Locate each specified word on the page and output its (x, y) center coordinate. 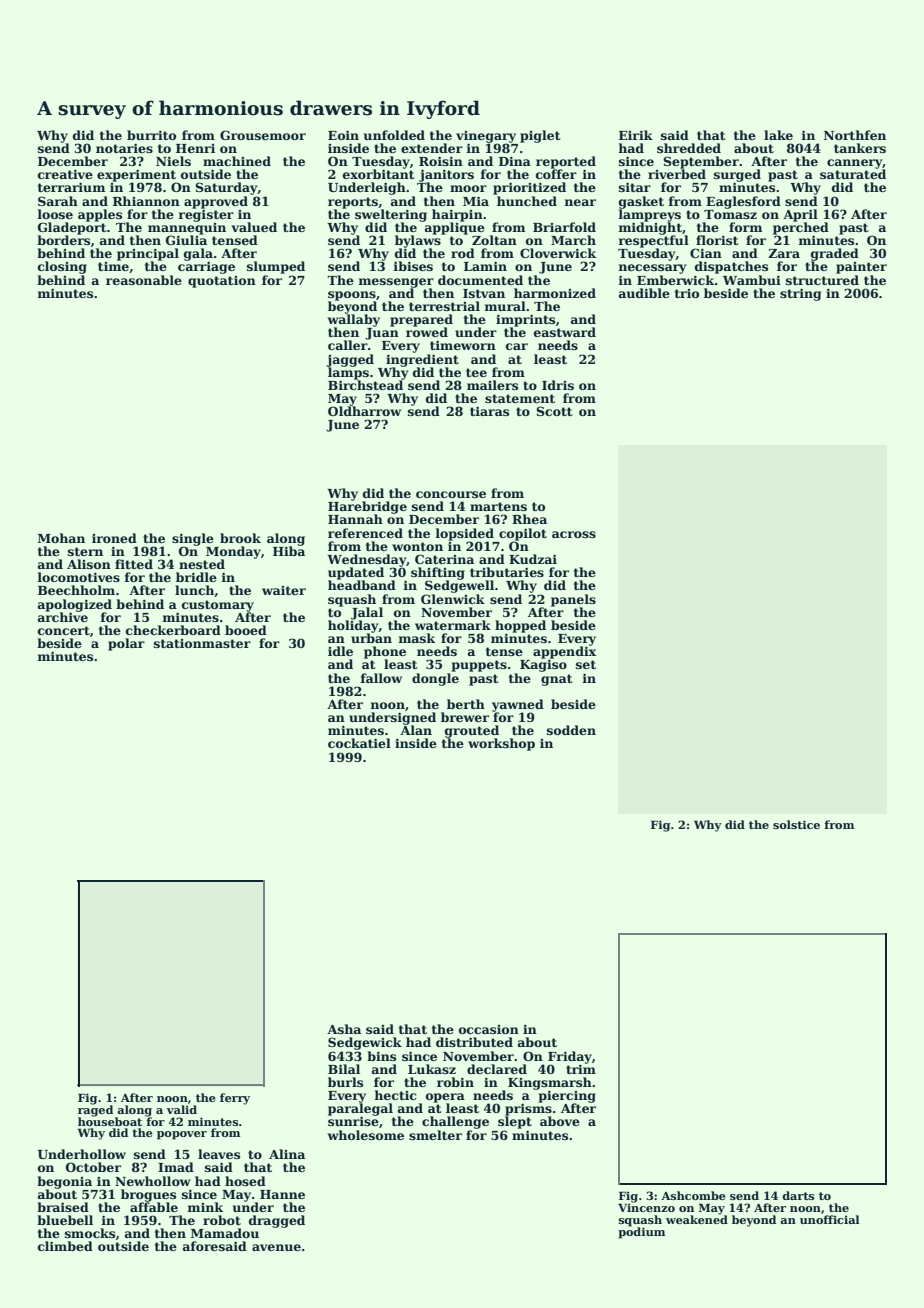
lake (778, 135)
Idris (558, 385)
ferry (235, 1099)
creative (65, 174)
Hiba (289, 551)
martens (498, 506)
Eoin (343, 135)
